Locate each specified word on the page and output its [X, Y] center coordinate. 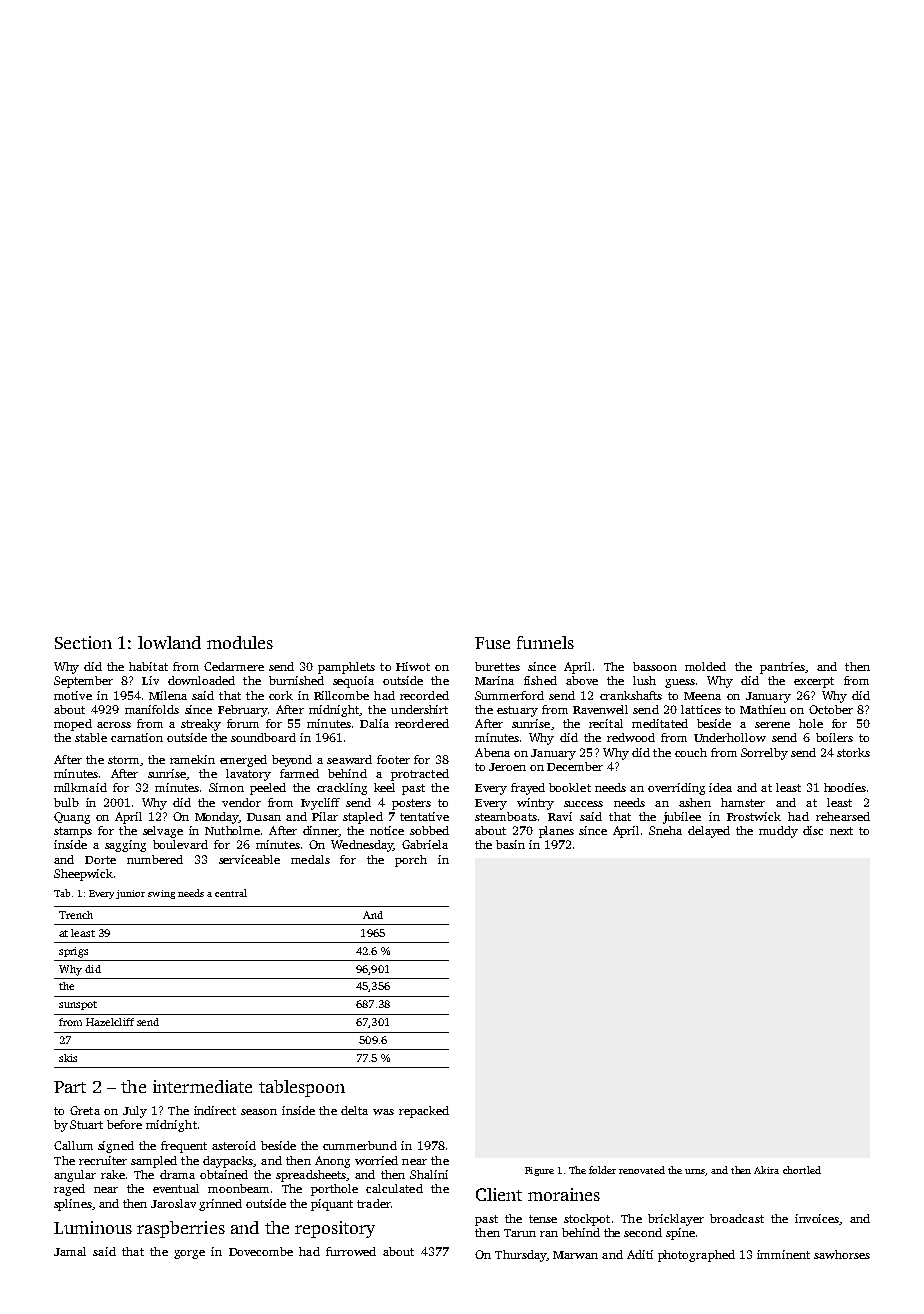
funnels [545, 642]
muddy [778, 832]
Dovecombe [261, 1251]
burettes [497, 666]
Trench [76, 915]
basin [510, 844]
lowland [169, 642]
